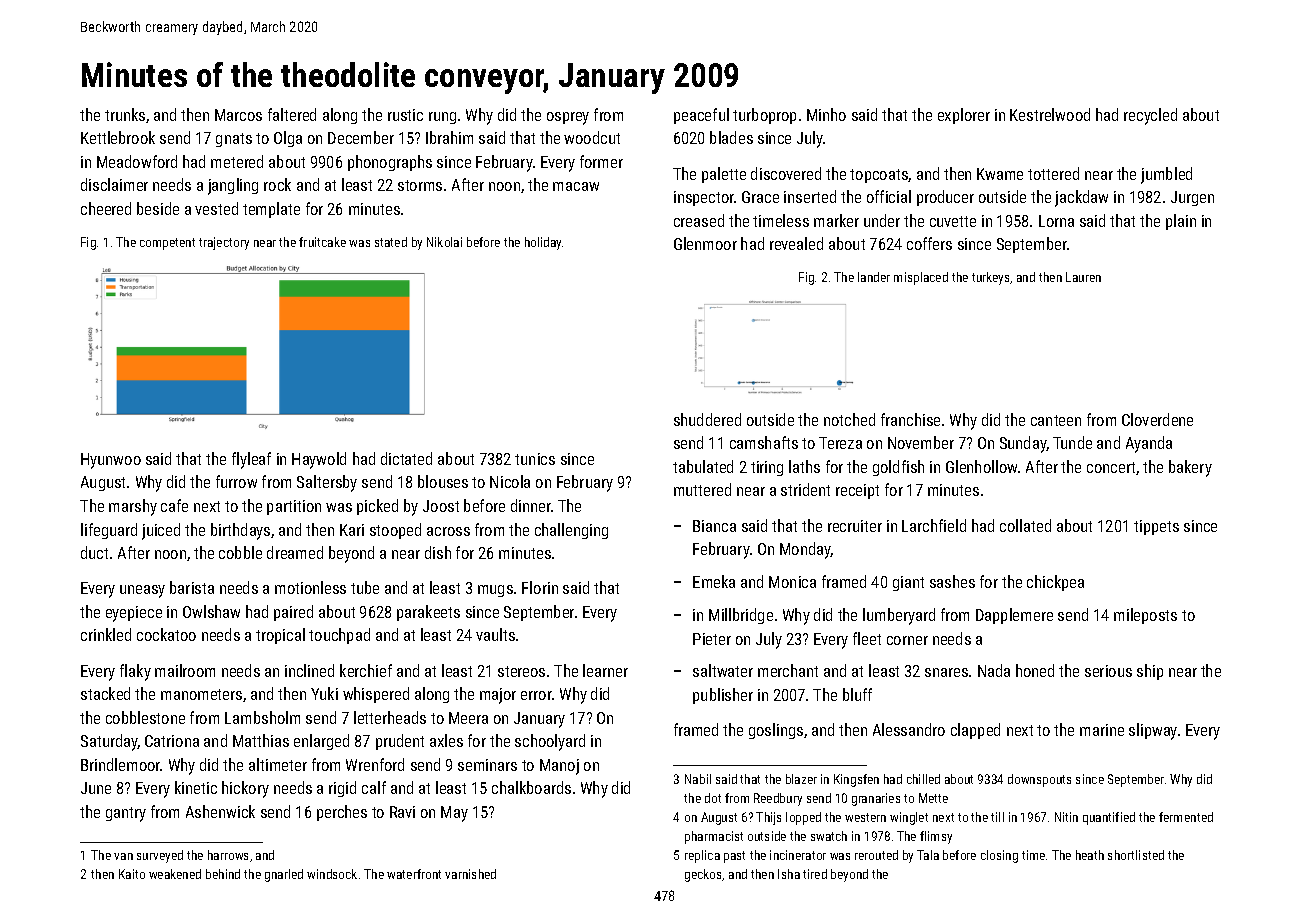 Image resolution: width=1308 pixels, height=924 pixels. Describe the element at coordinates (1109, 818) in the image. I see `quantified` at that location.
